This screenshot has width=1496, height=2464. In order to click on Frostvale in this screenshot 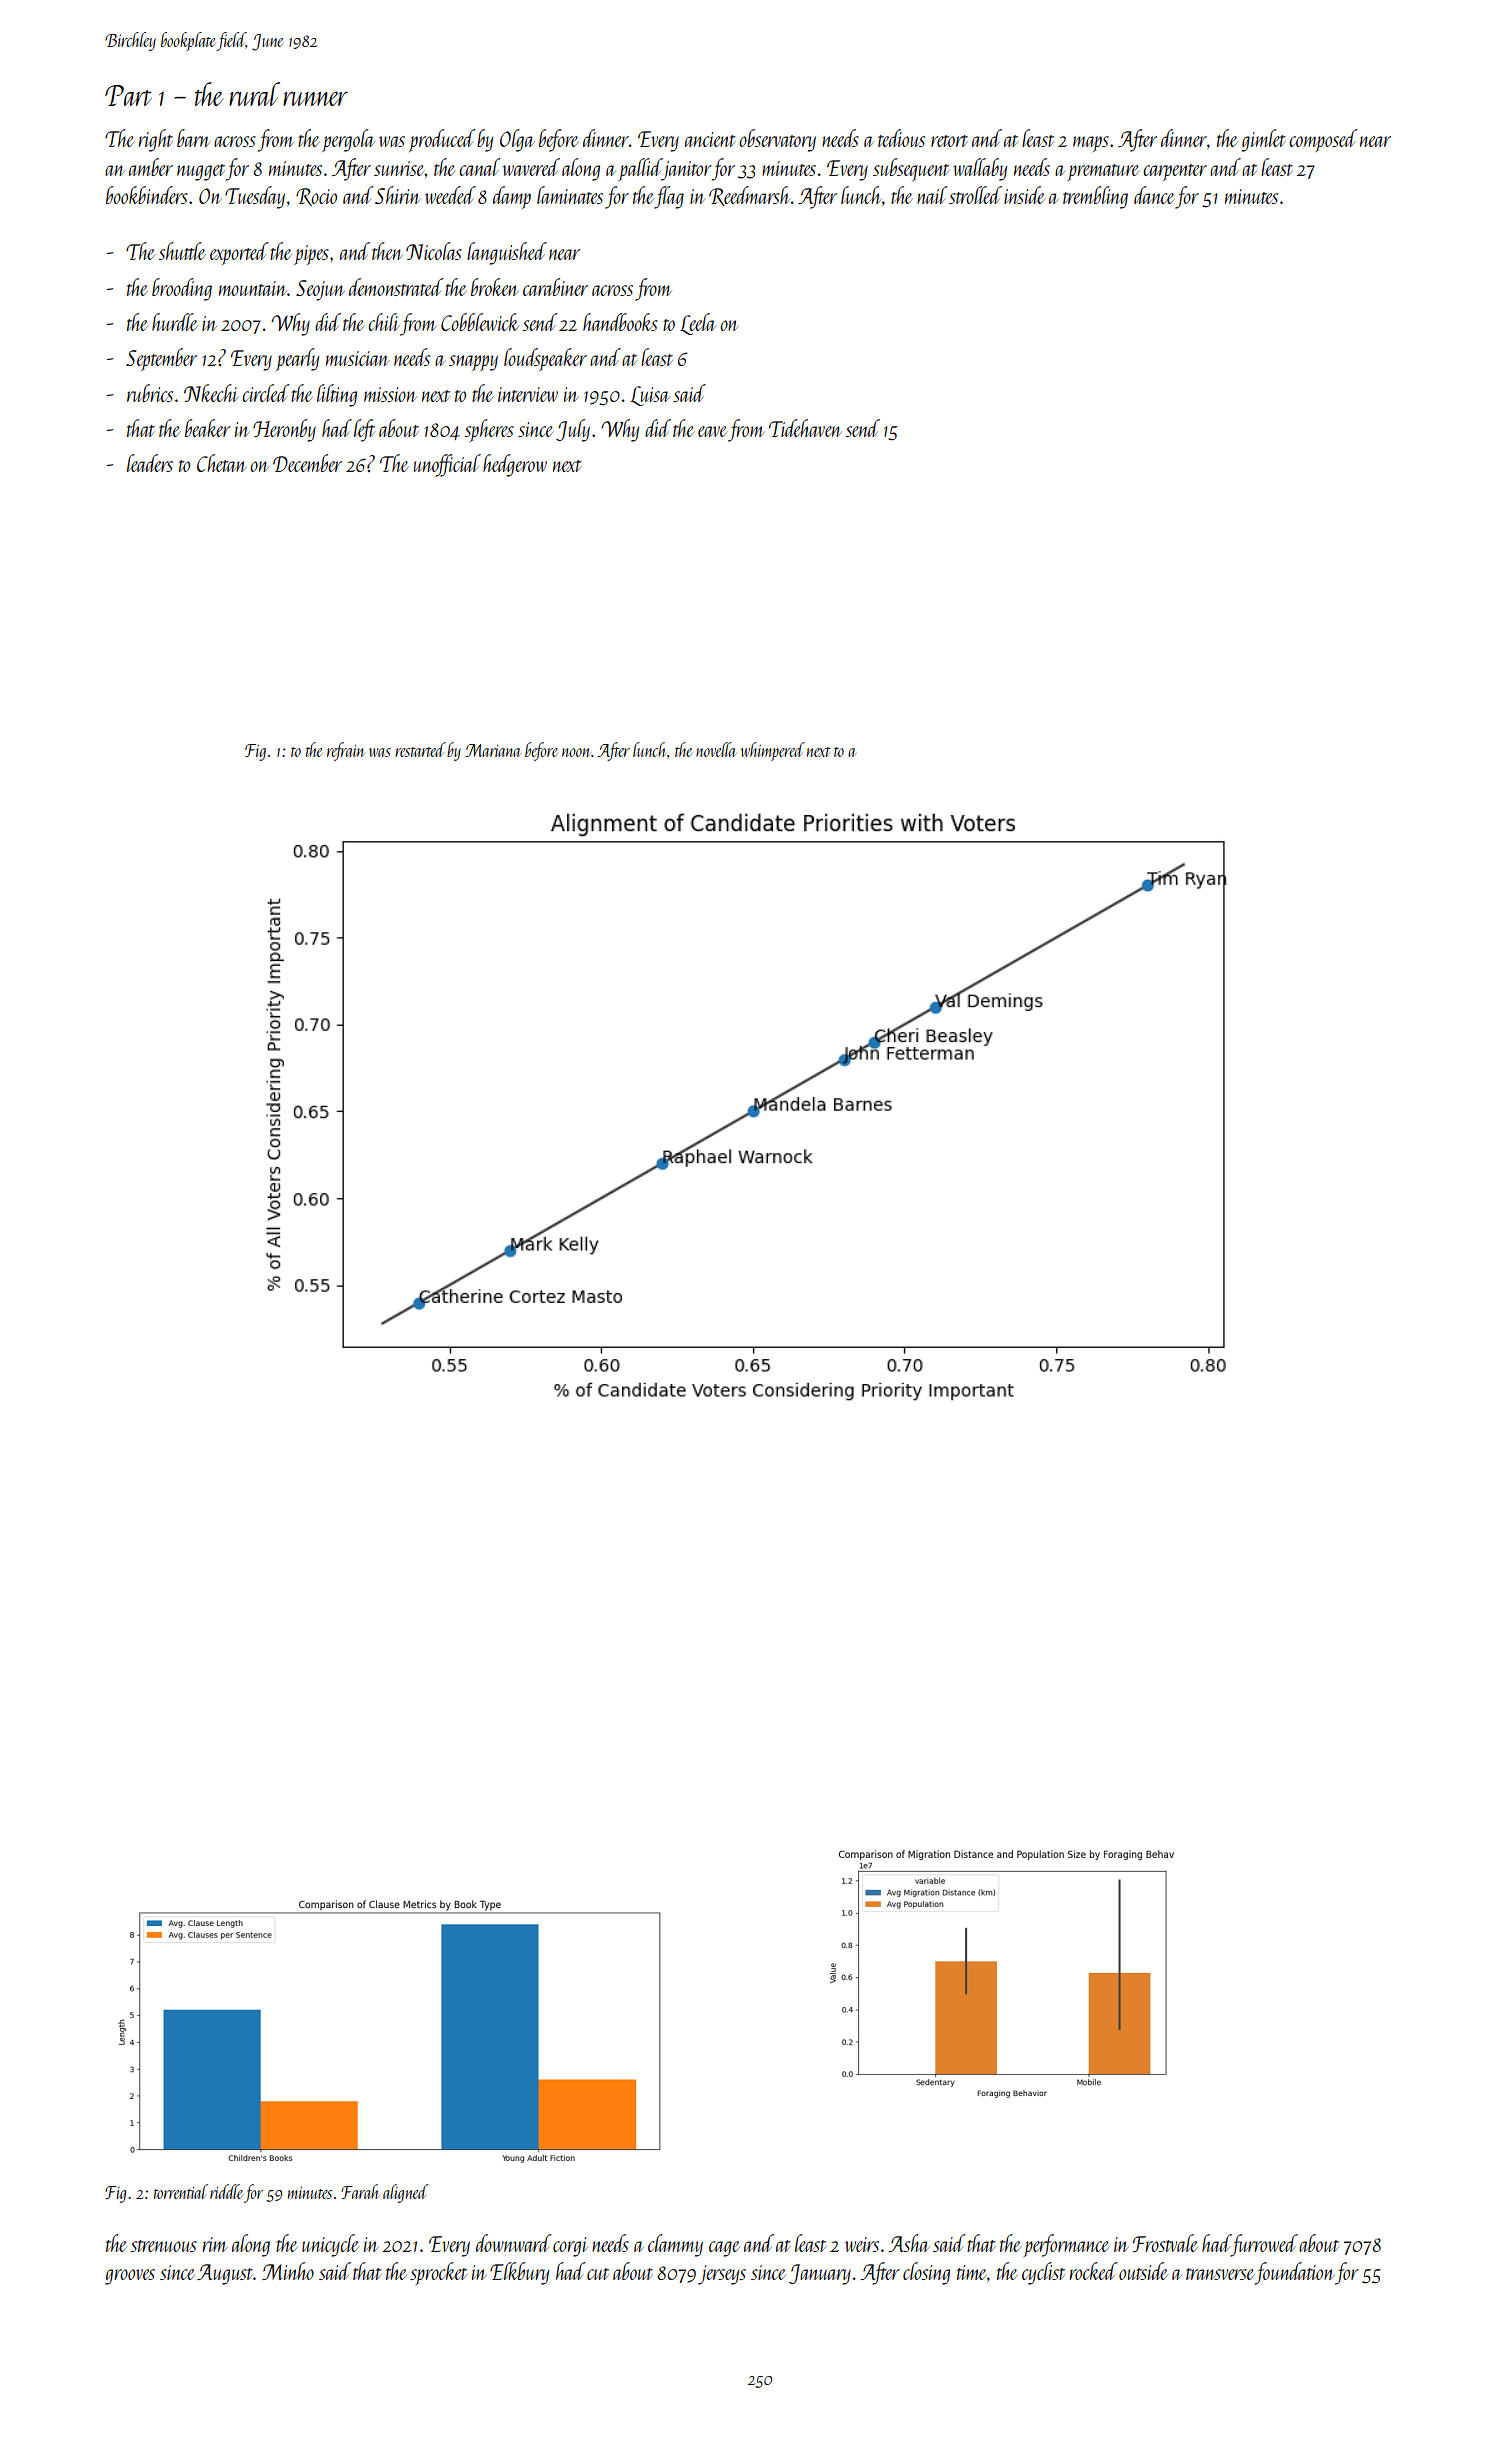, I will do `click(1165, 2243)`.
